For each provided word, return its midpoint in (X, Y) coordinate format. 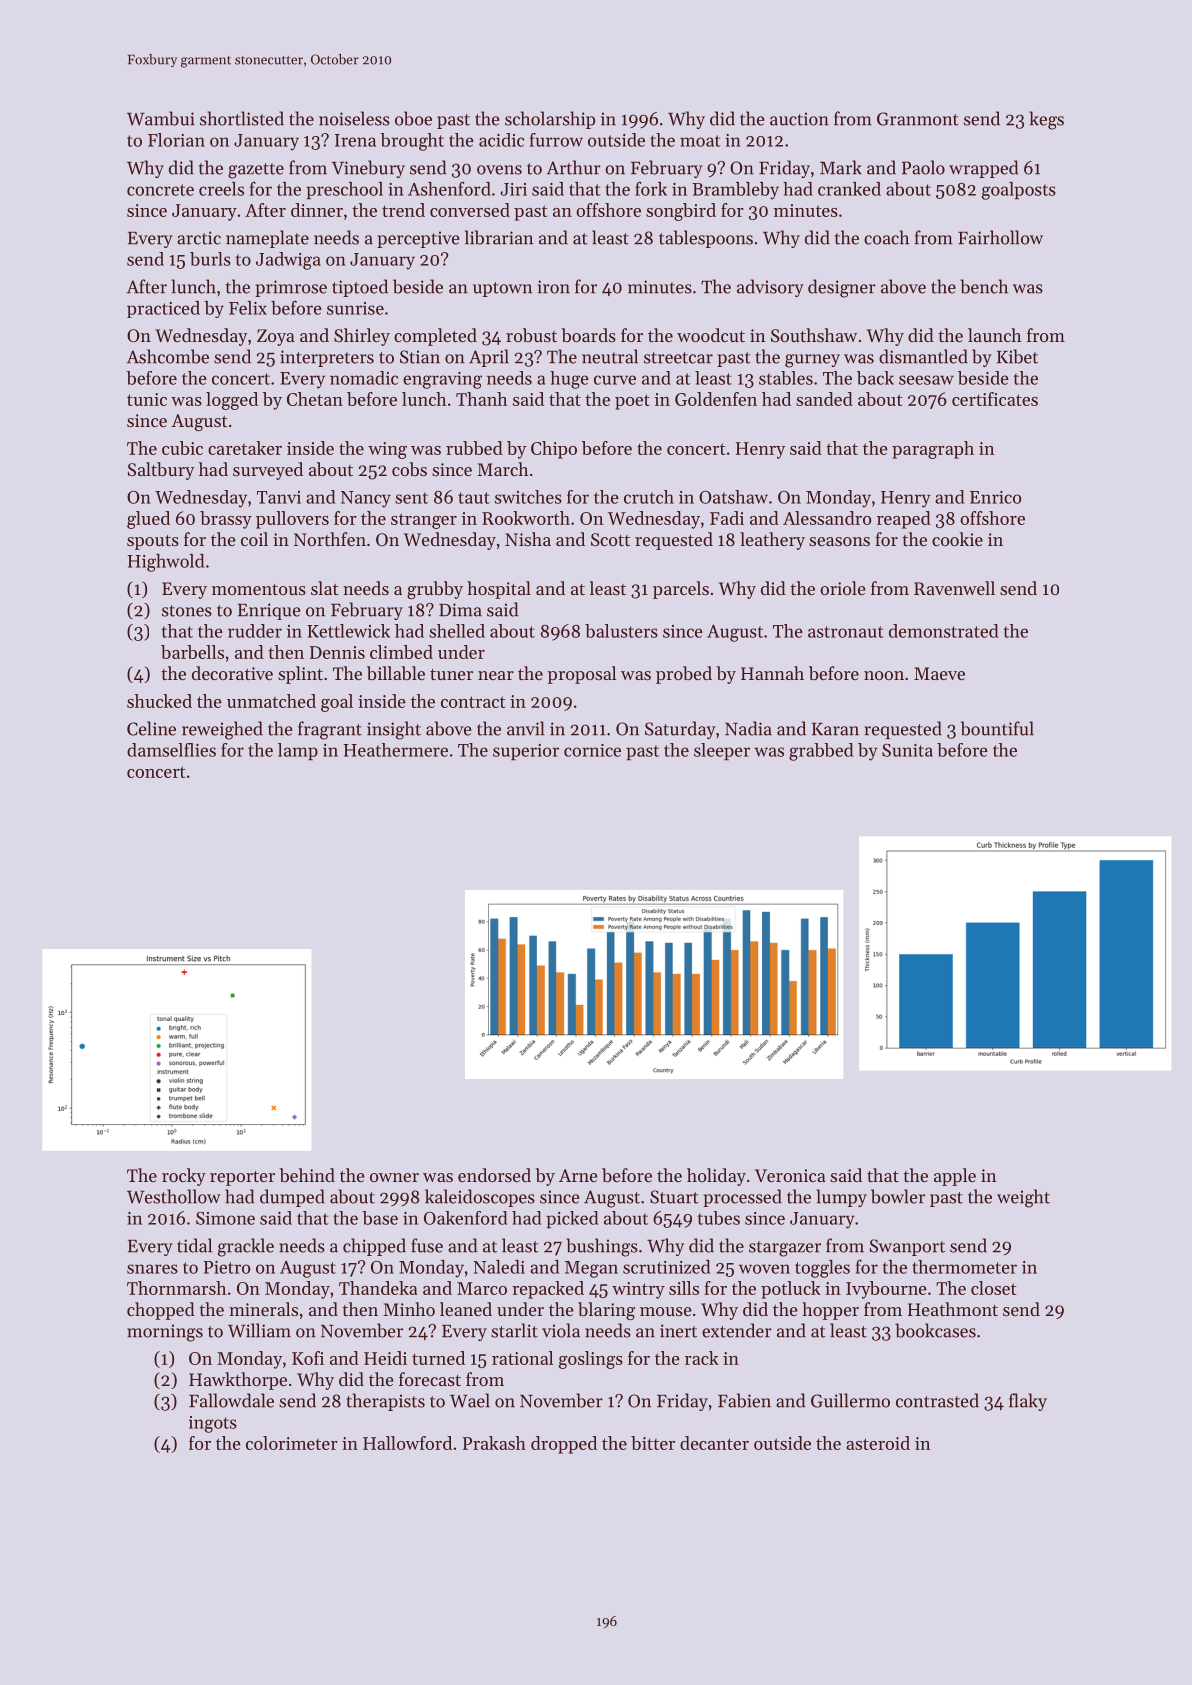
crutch (649, 497)
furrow (556, 140)
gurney (812, 361)
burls (210, 259)
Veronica (790, 1175)
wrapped (983, 169)
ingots (213, 1424)
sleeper (722, 751)
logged (232, 401)
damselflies (171, 750)
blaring (606, 1311)
